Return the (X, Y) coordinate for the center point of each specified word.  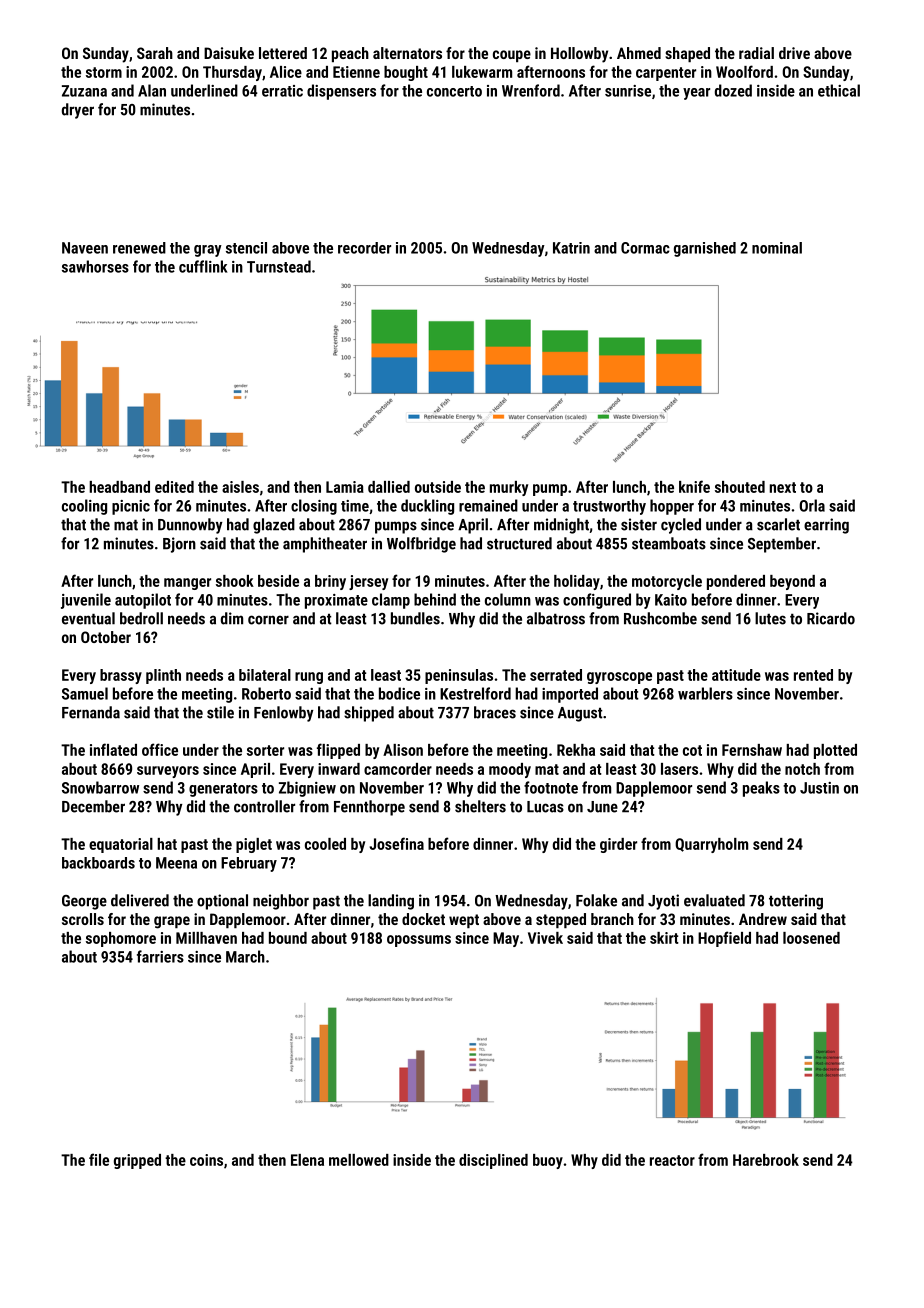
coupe (512, 56)
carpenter (666, 74)
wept (464, 921)
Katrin (571, 248)
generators (223, 790)
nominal (777, 248)
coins (206, 1160)
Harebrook (766, 1160)
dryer (78, 111)
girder (618, 845)
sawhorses (95, 266)
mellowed (359, 1160)
